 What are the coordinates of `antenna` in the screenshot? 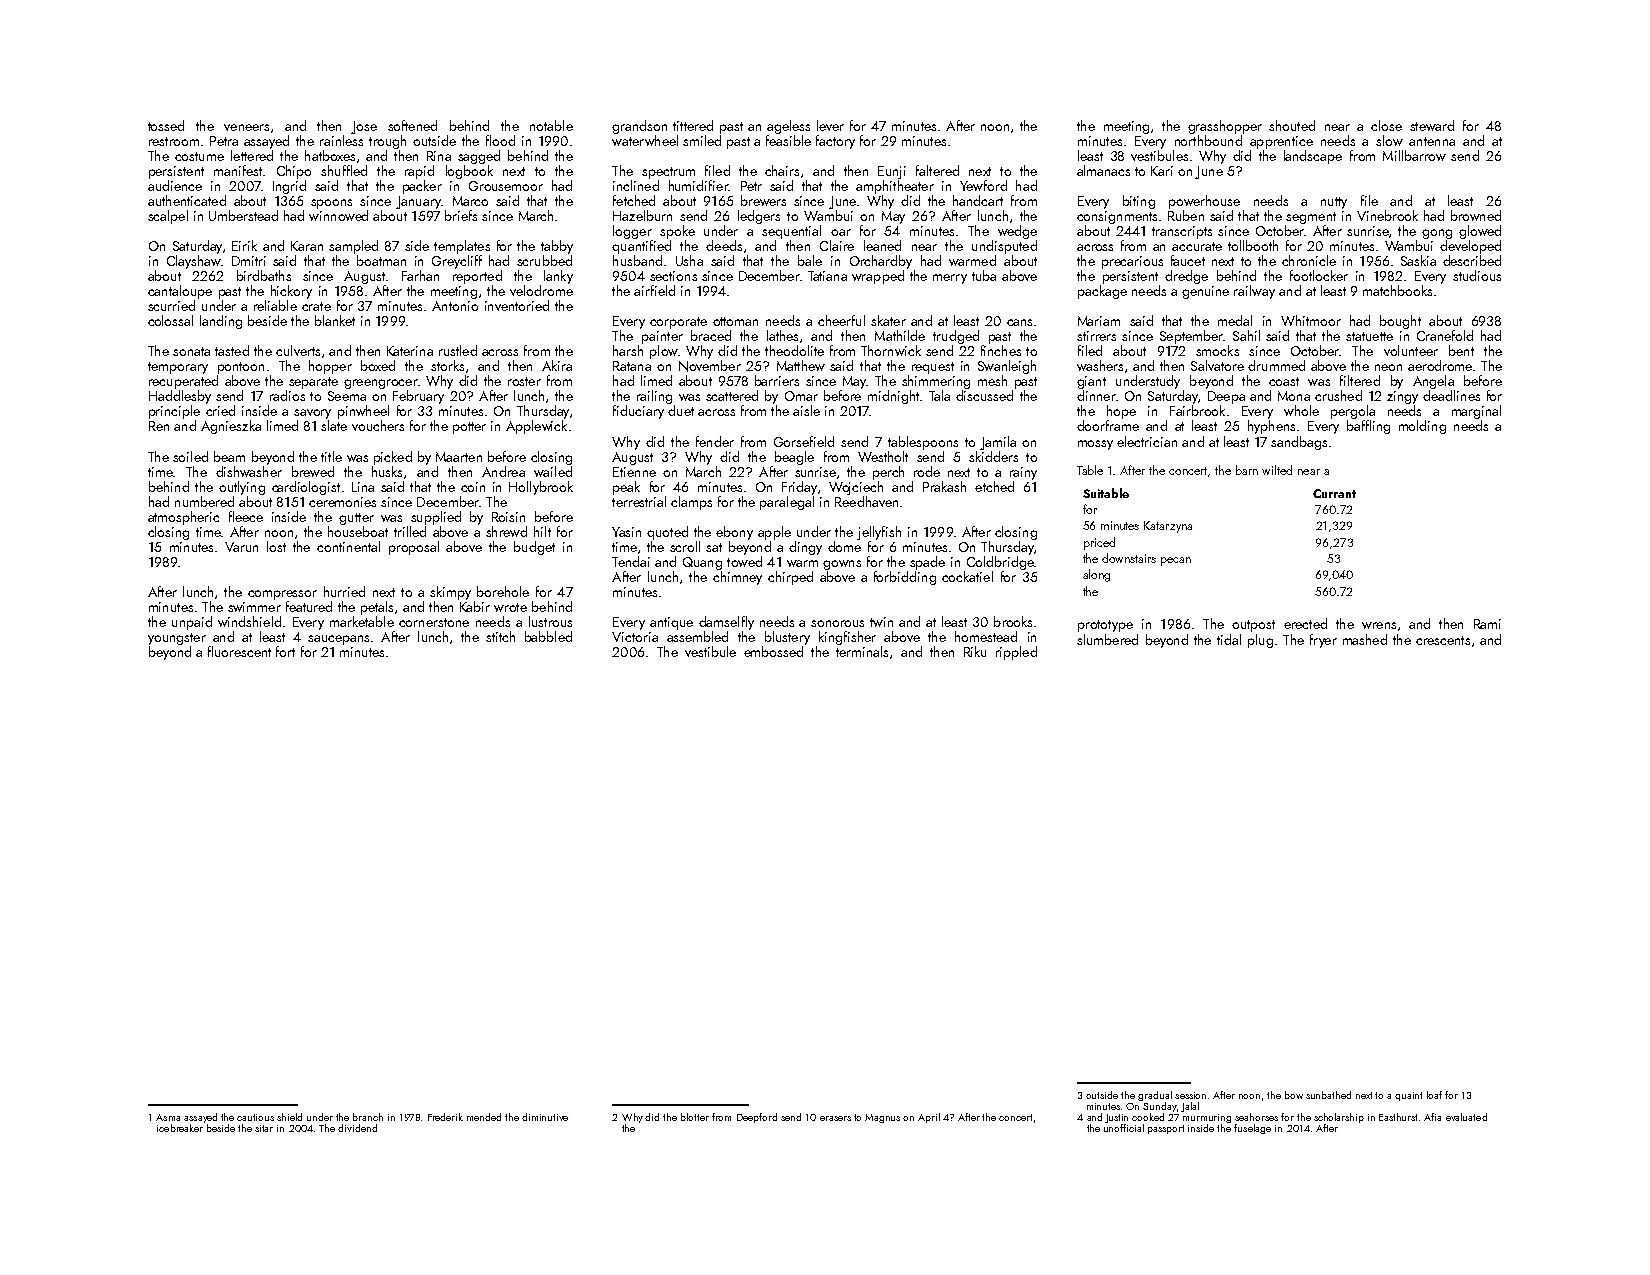 It's located at (1432, 141).
